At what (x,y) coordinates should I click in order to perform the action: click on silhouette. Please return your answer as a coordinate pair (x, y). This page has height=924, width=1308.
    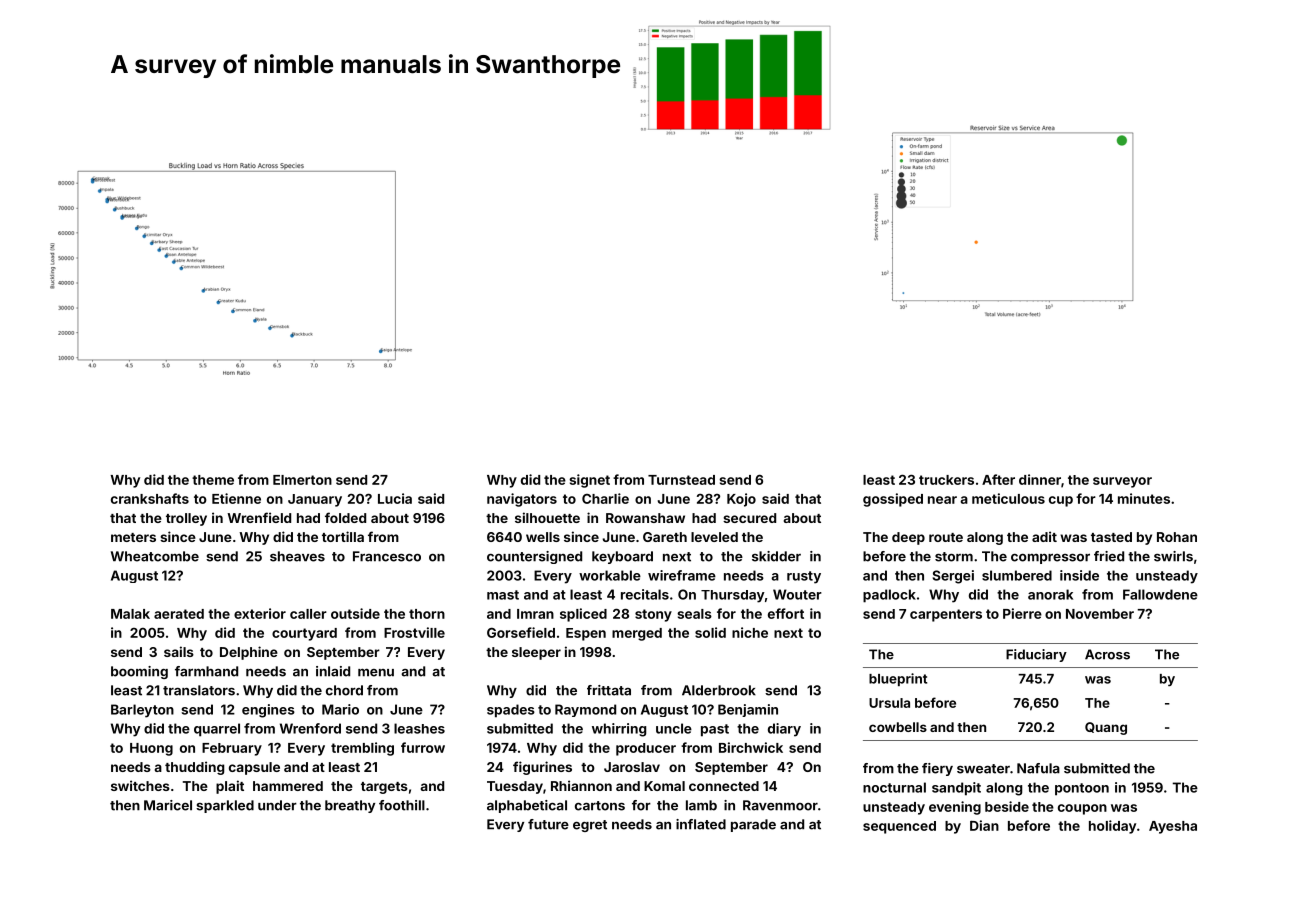
    Looking at the image, I should click on (547, 517).
